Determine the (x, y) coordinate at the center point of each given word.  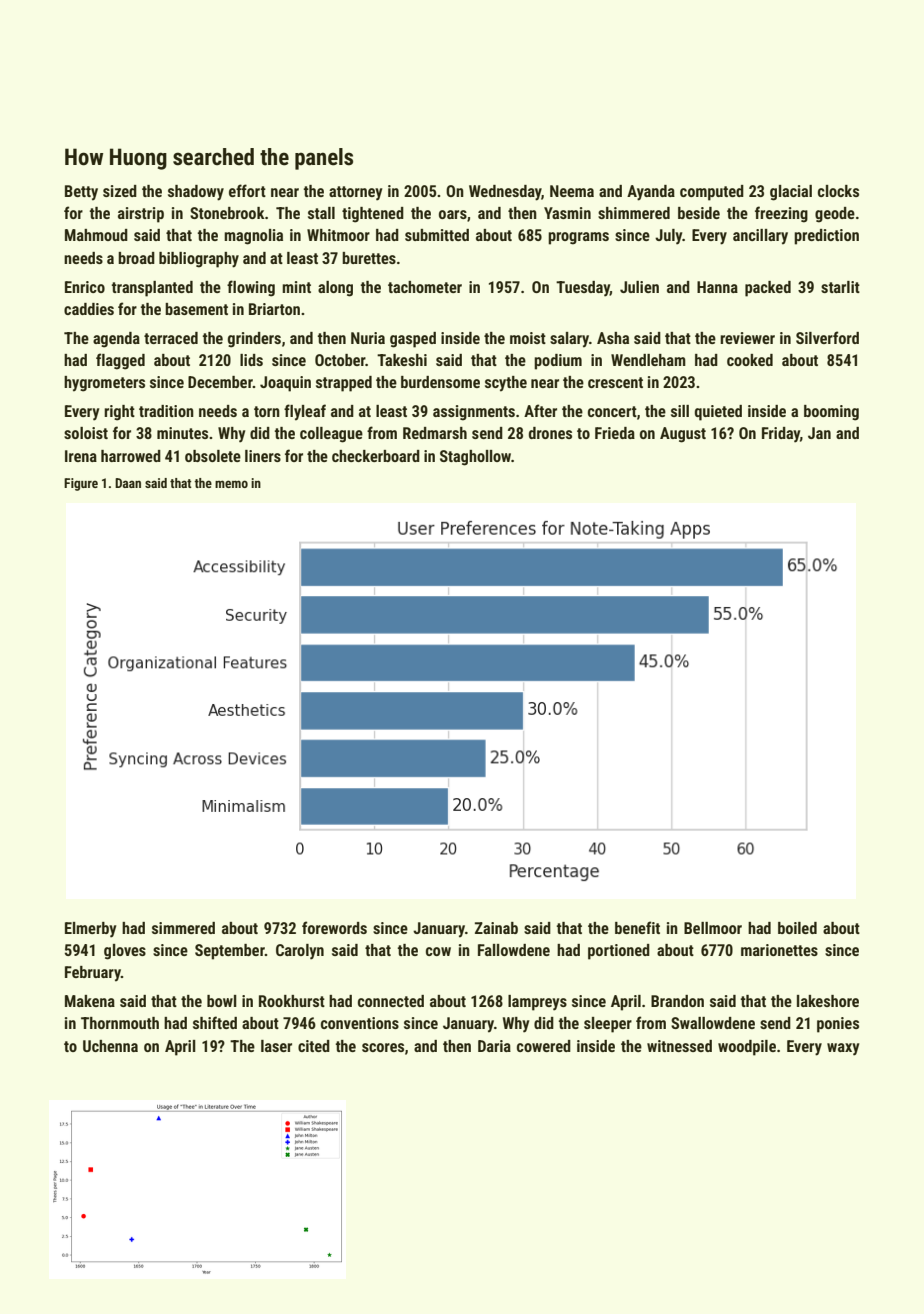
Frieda (615, 433)
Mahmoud (96, 235)
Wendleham (648, 360)
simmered (183, 928)
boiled (797, 928)
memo (231, 484)
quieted (718, 413)
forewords (334, 927)
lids (251, 360)
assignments (474, 413)
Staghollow (475, 458)
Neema (572, 191)
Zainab (496, 928)
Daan (128, 483)
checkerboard (376, 456)
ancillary (760, 237)
